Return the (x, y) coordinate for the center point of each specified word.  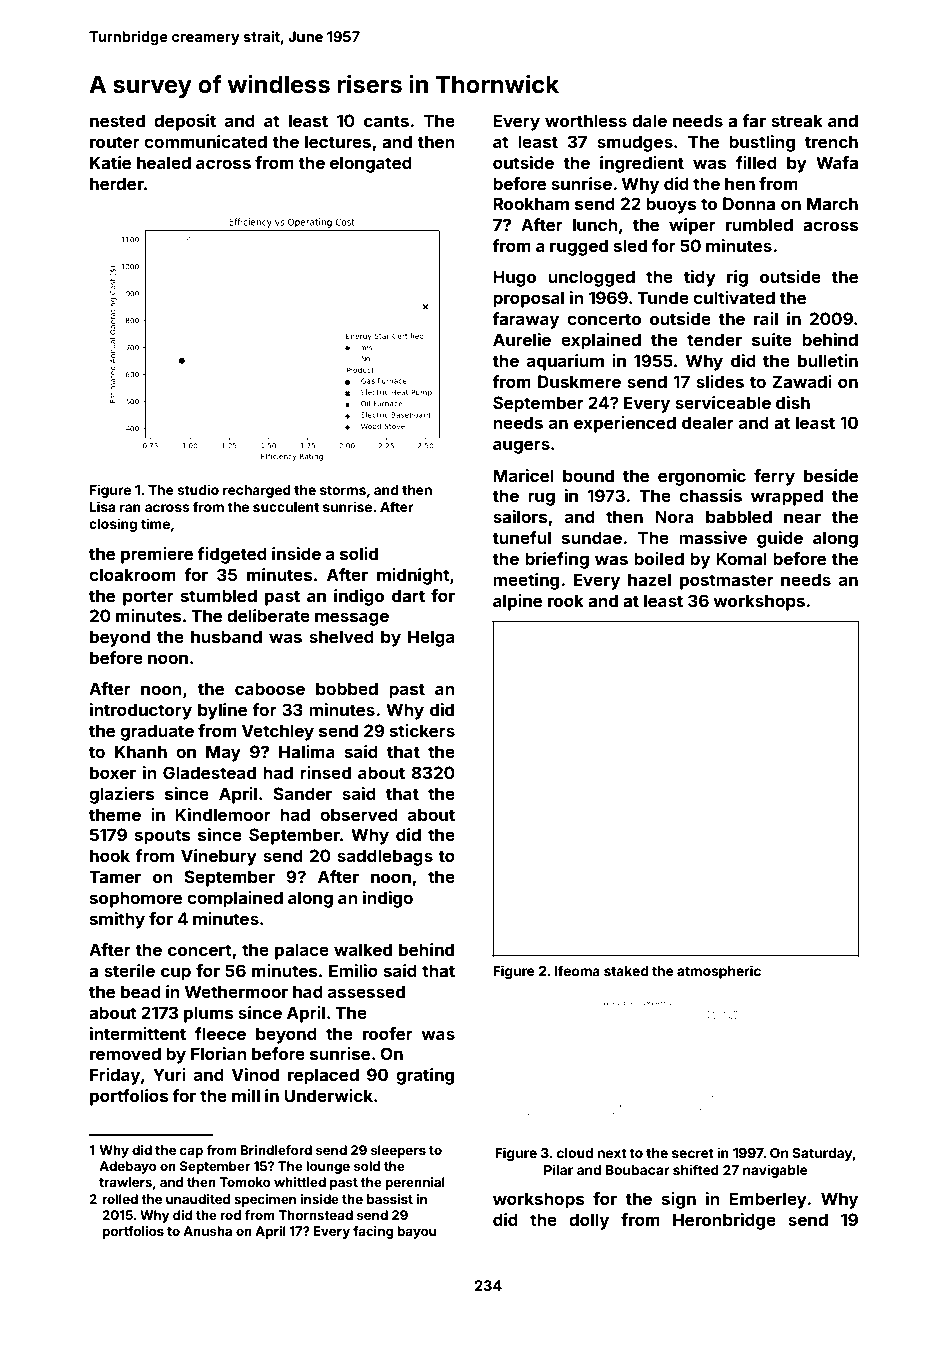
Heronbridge (724, 1221)
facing (373, 1232)
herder (117, 183)
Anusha (207, 1231)
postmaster (727, 582)
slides (720, 381)
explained (601, 341)
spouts (163, 837)
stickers (422, 730)
